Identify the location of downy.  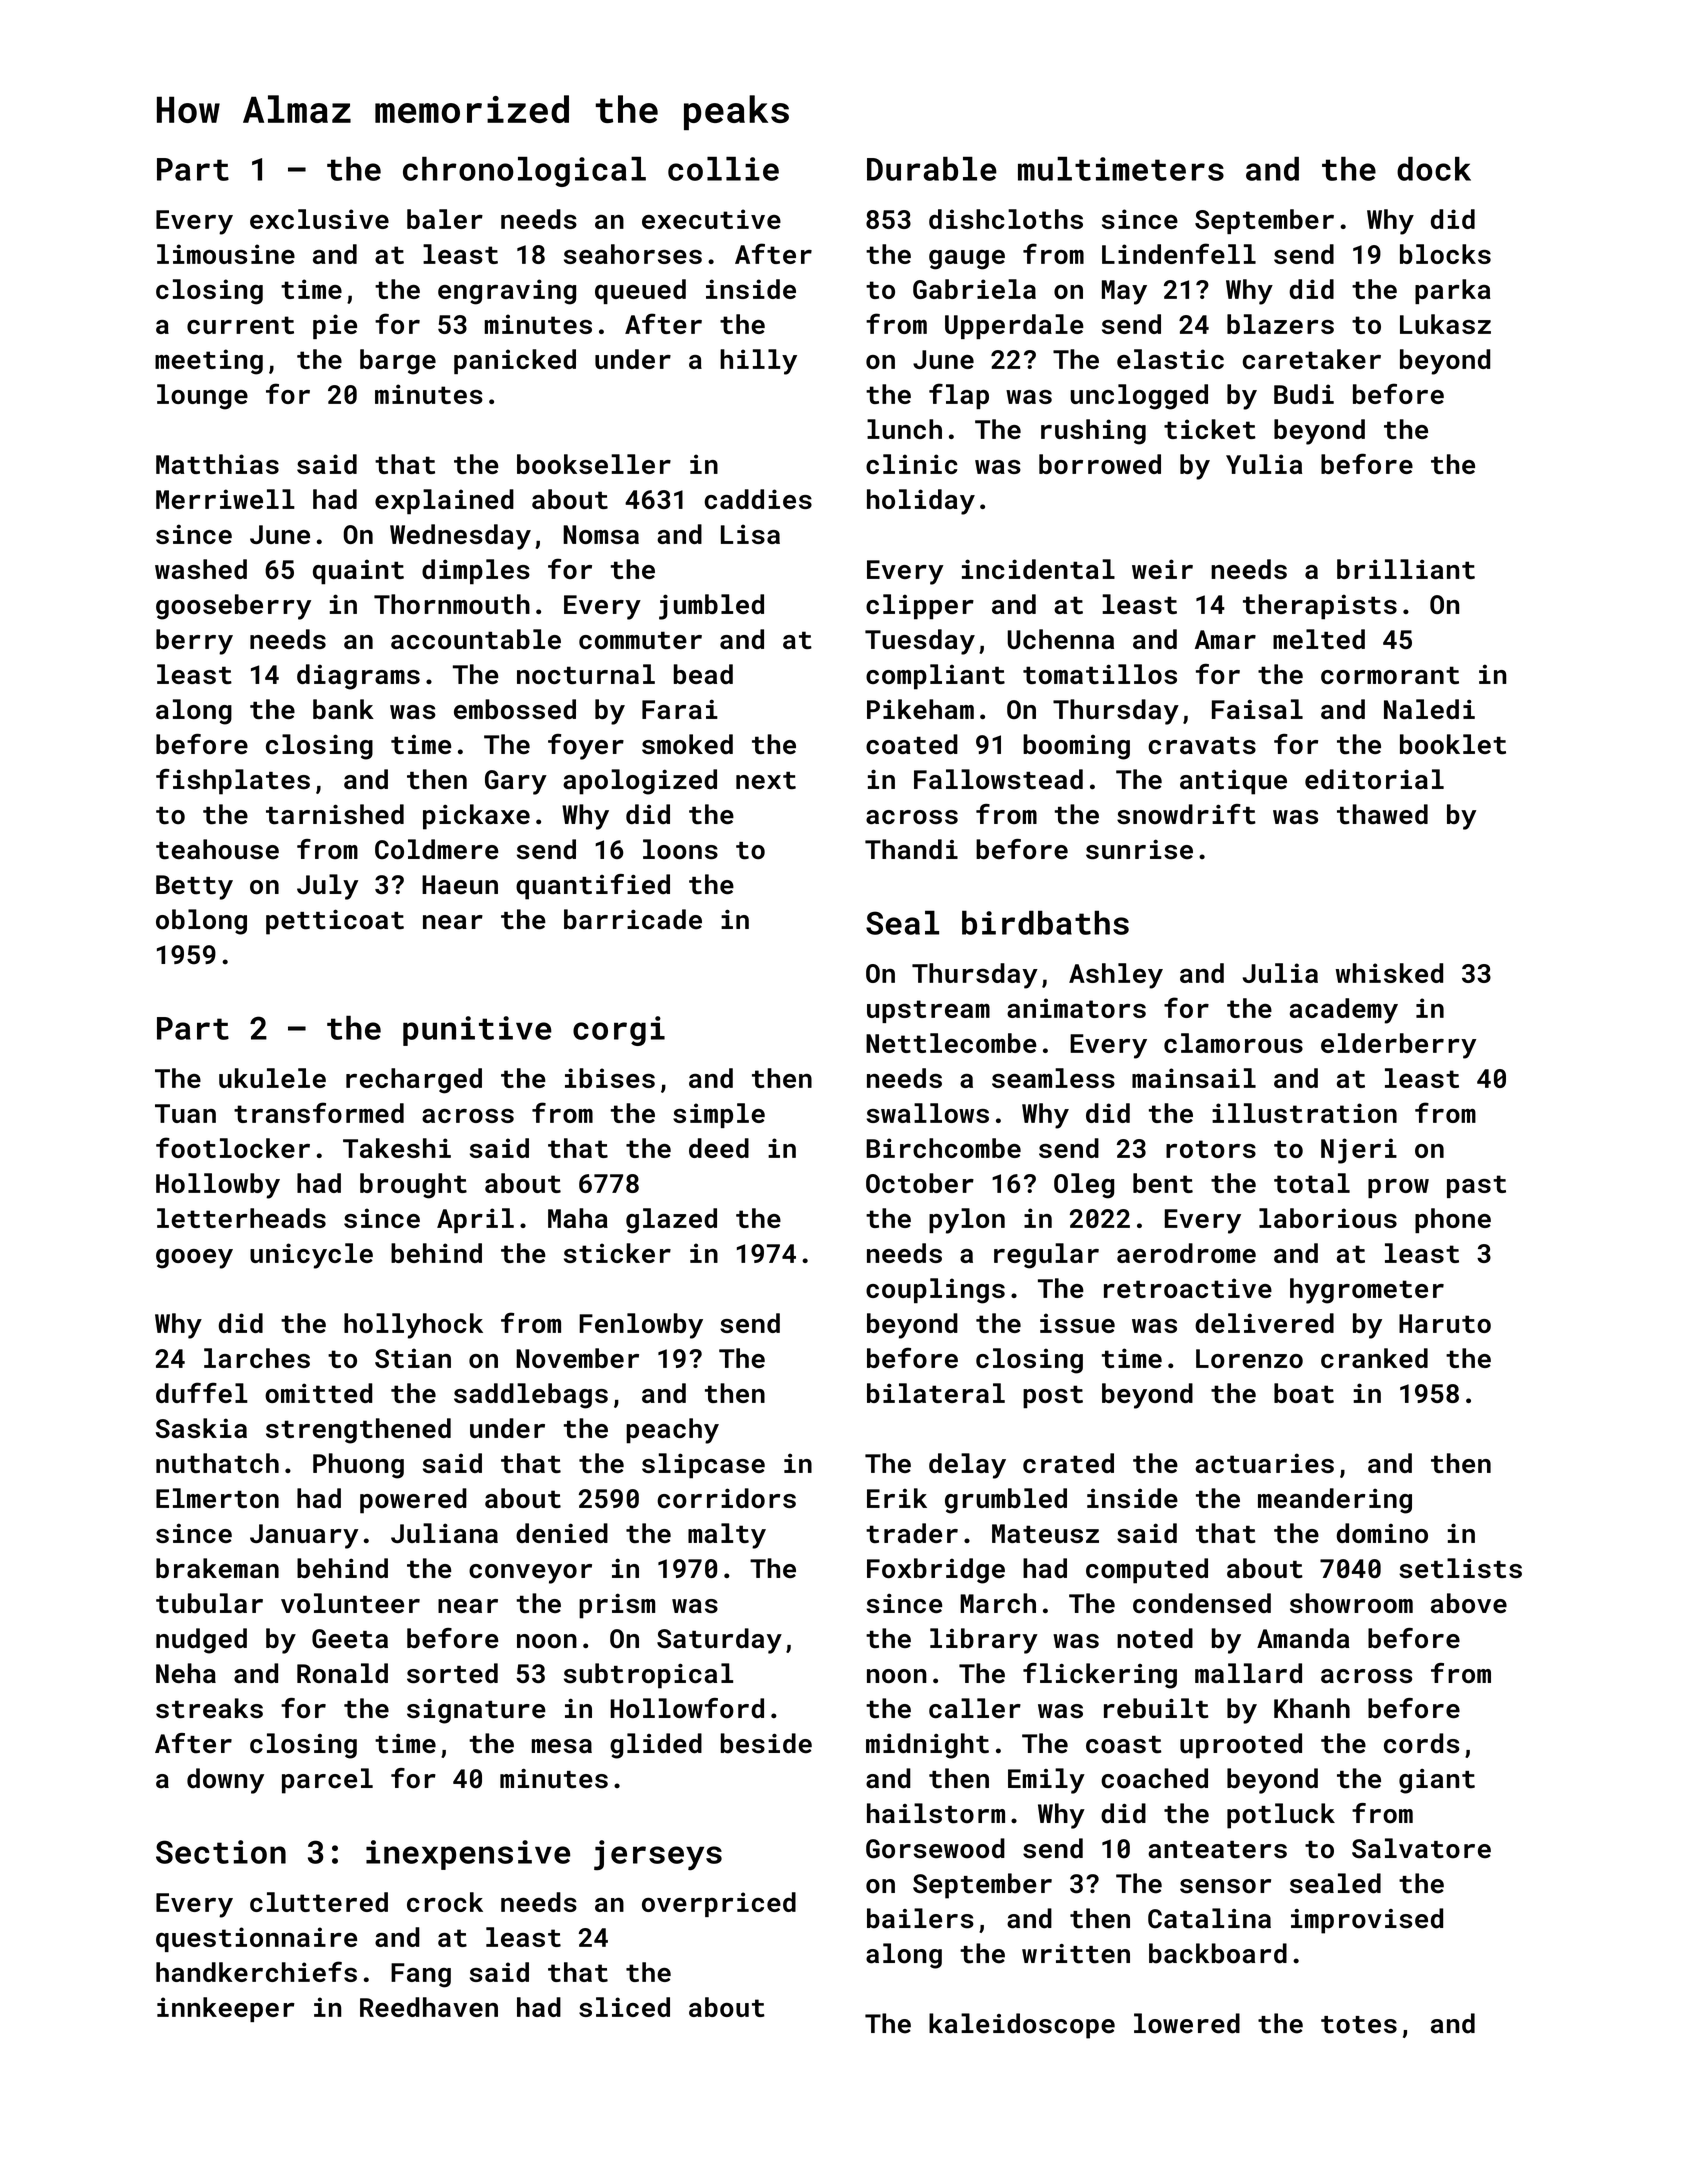
(225, 1781).
